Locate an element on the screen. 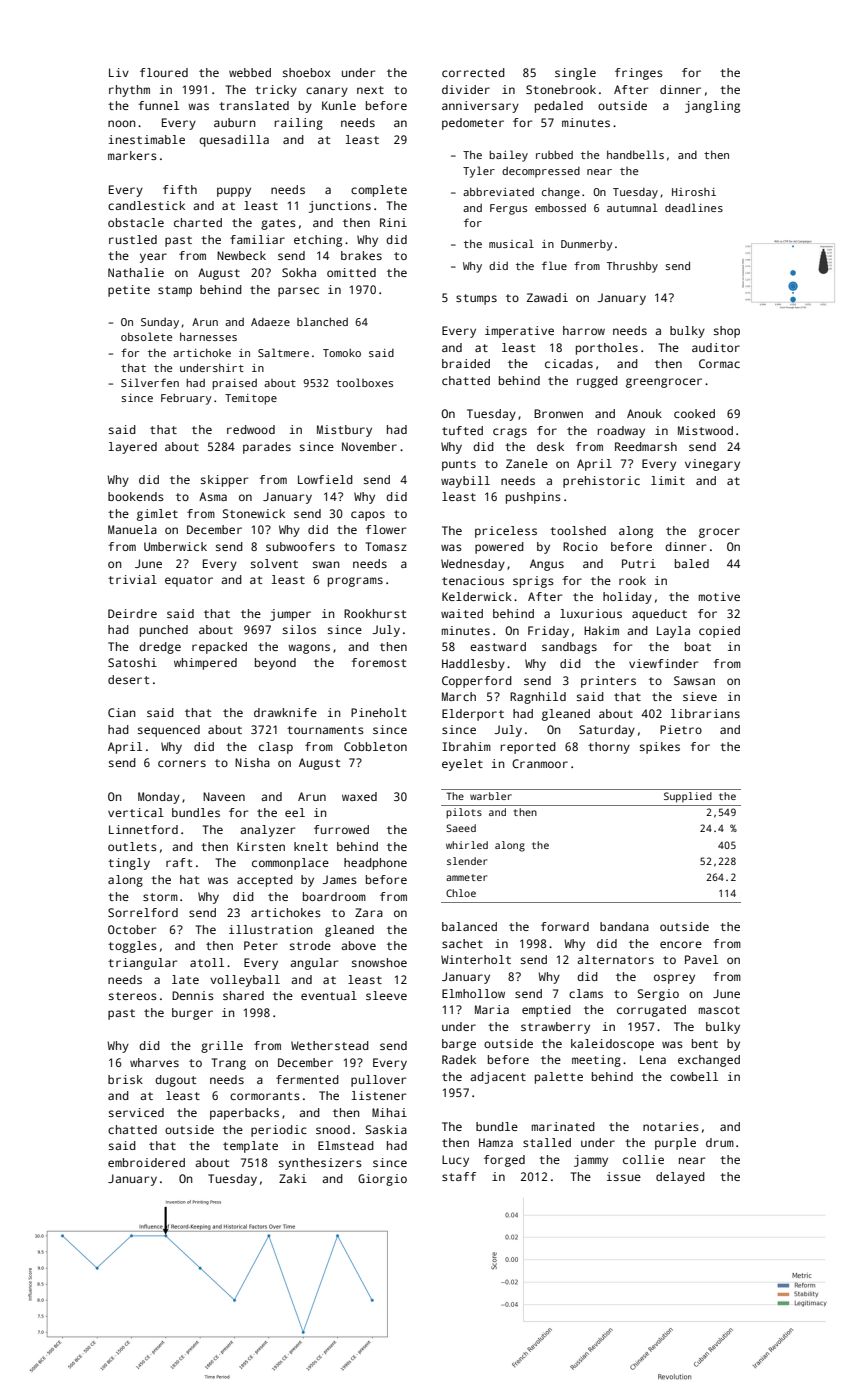  Kirsten is located at coordinates (261, 846).
